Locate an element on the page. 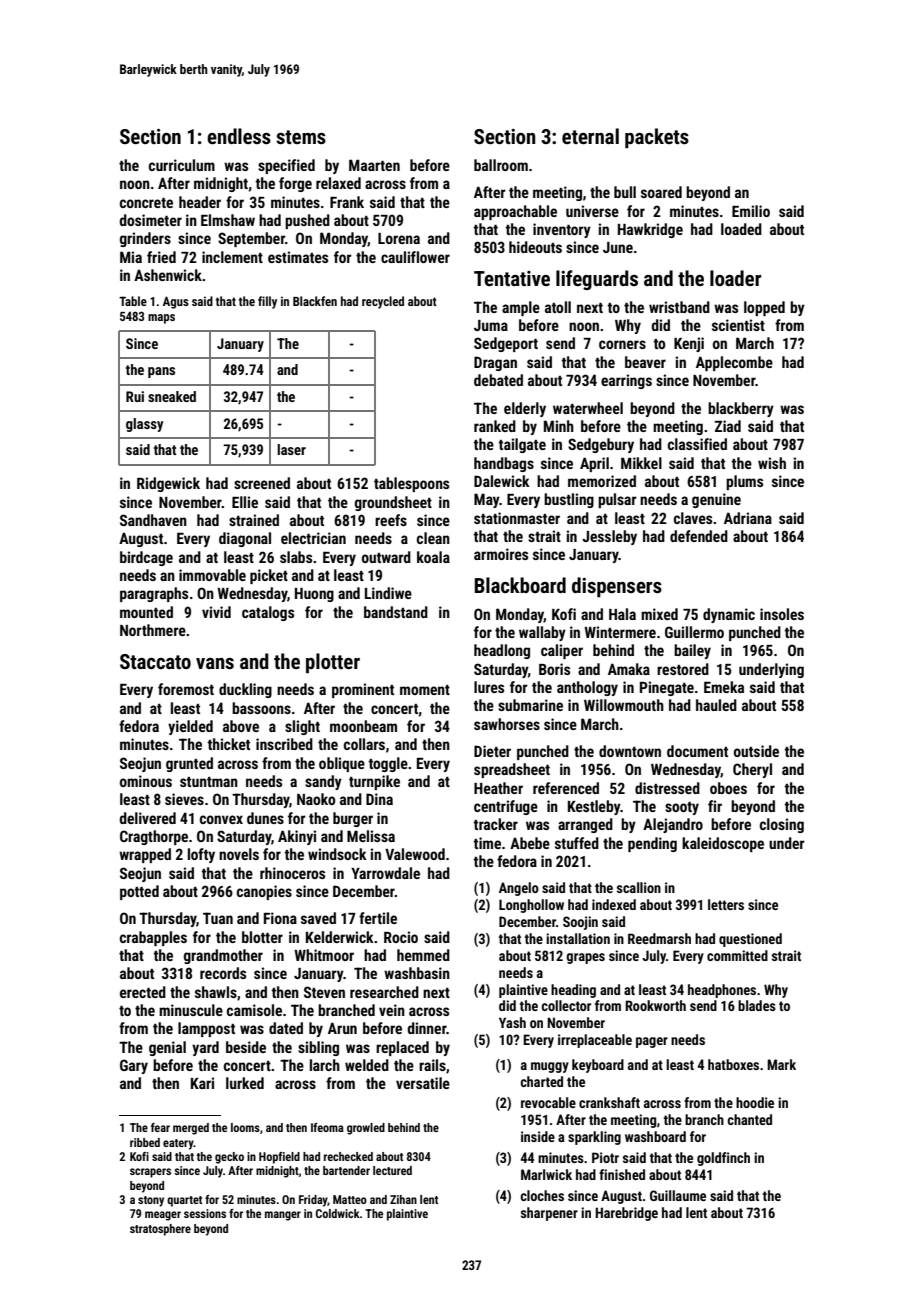 The width and height of the image is (924, 1308). Dragan is located at coordinates (495, 363).
